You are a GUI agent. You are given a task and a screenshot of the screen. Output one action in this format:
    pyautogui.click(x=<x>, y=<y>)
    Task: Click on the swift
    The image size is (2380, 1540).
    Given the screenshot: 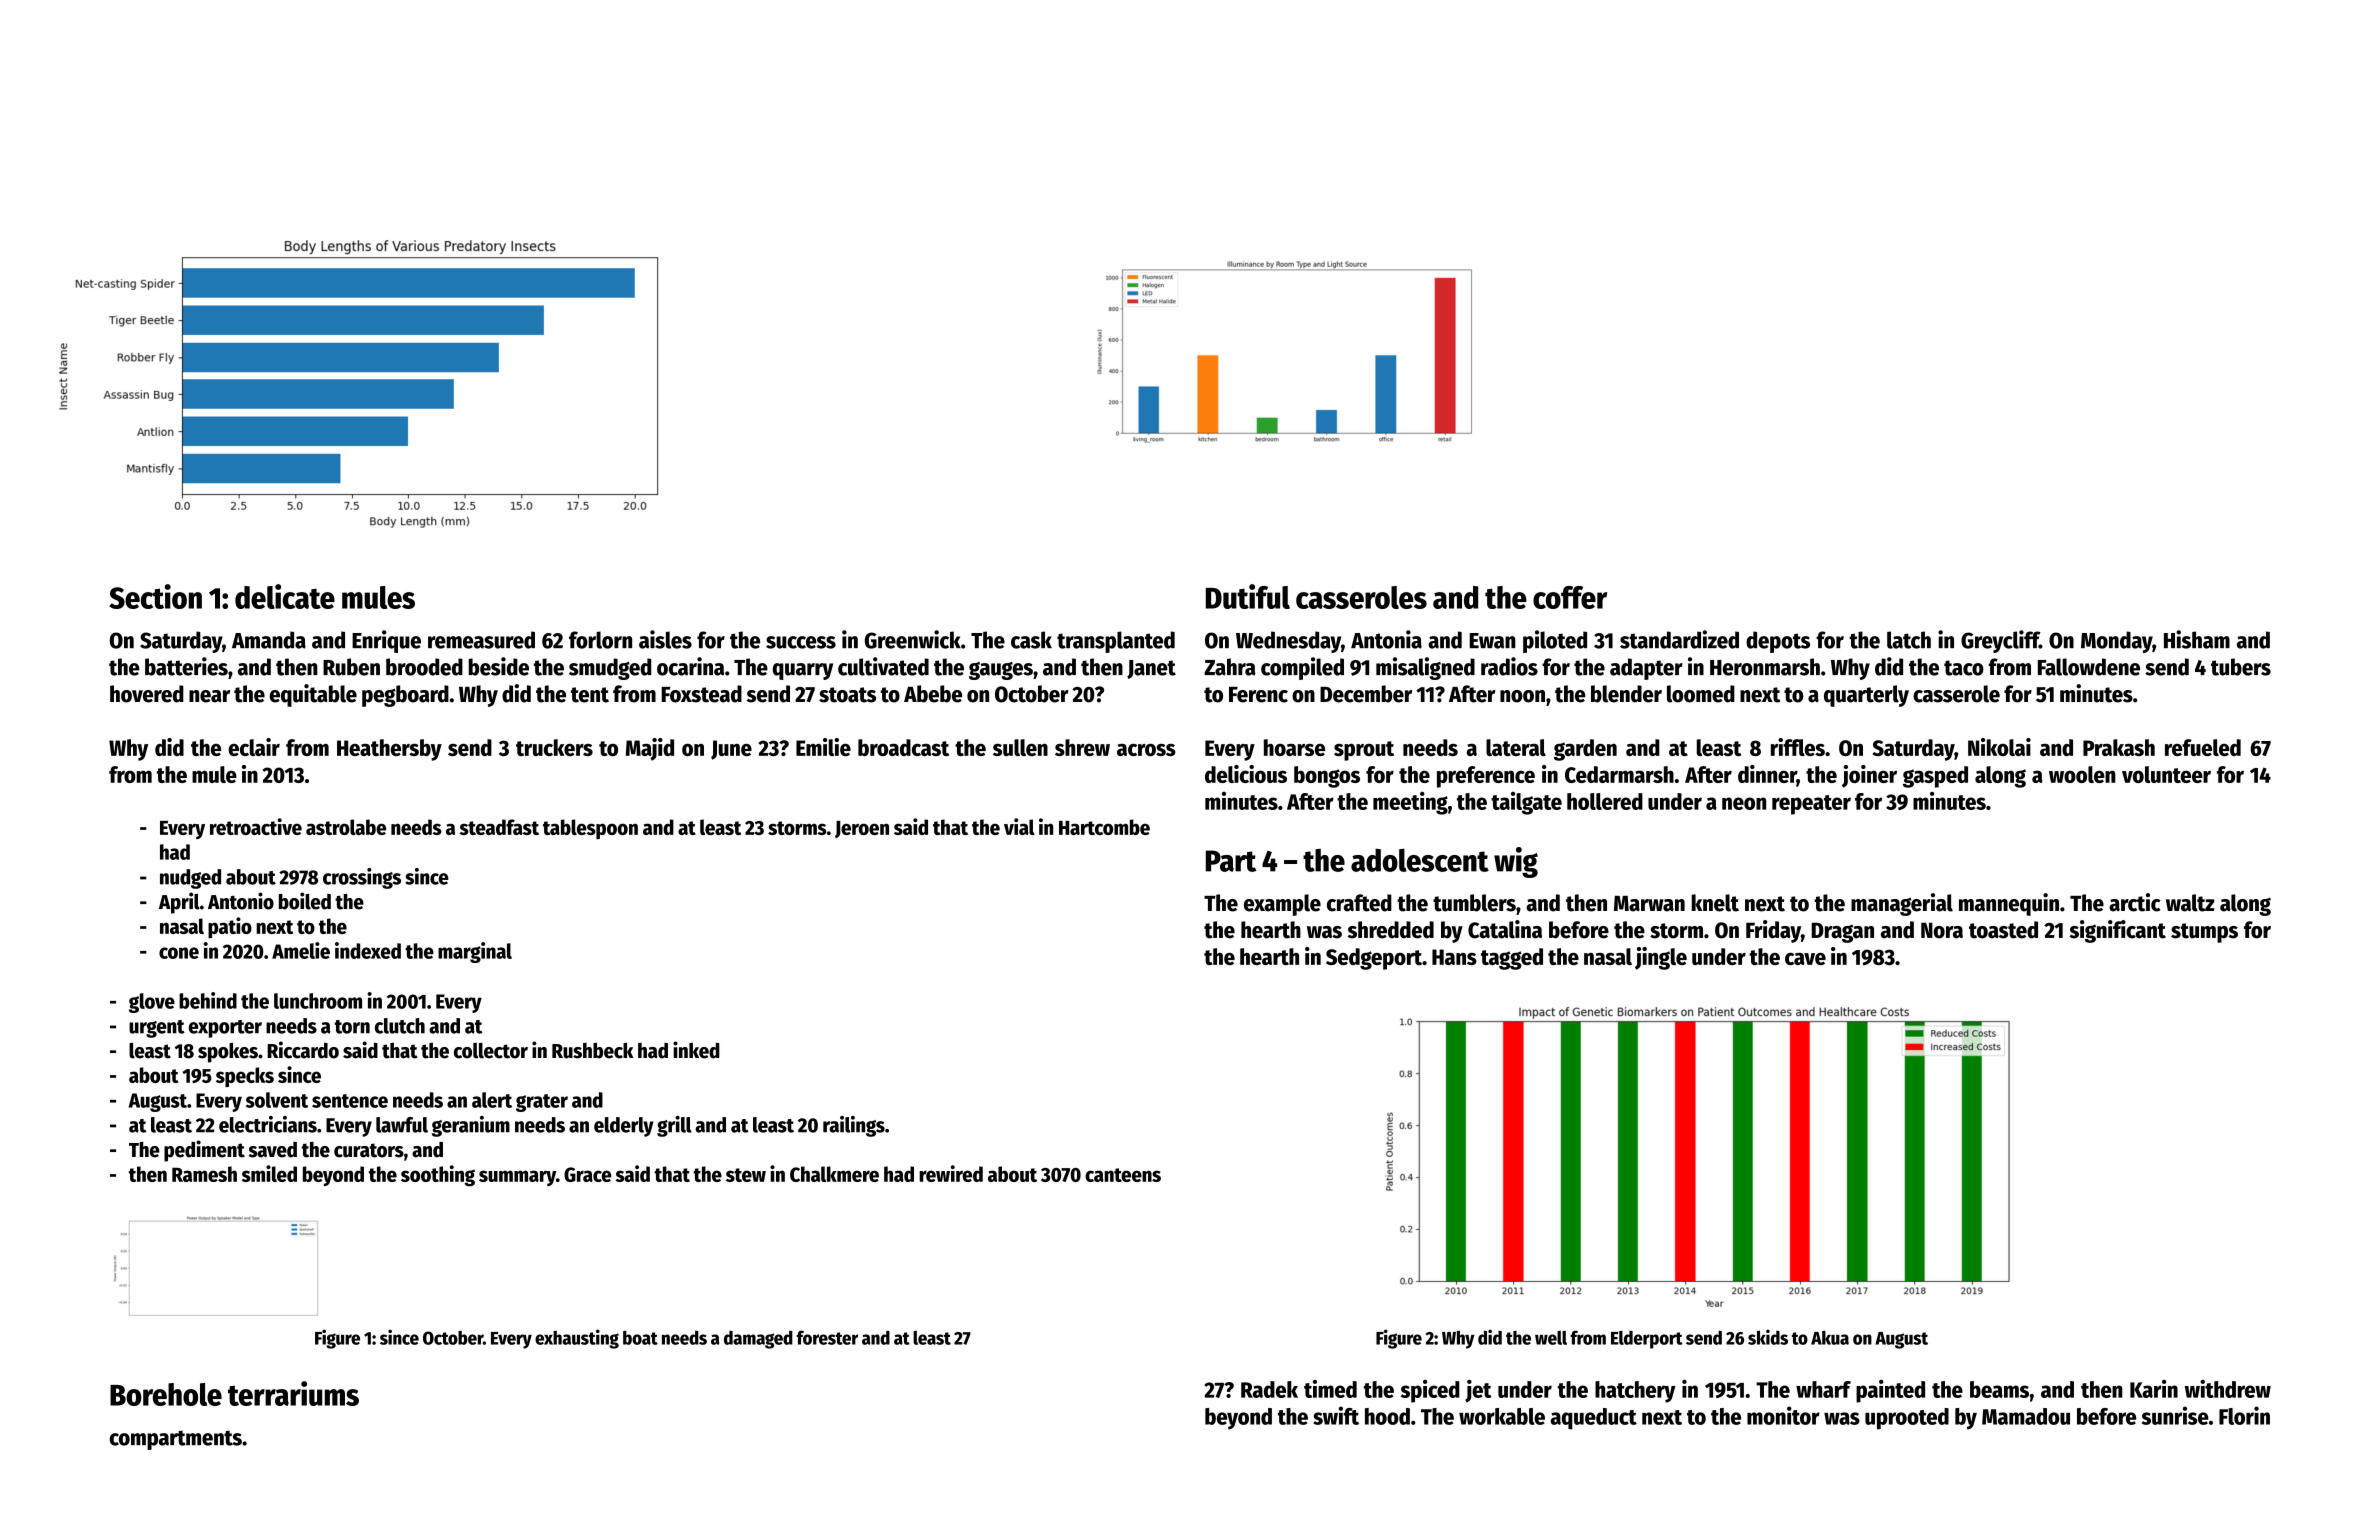 What is the action you would take?
    pyautogui.click(x=1336, y=1415)
